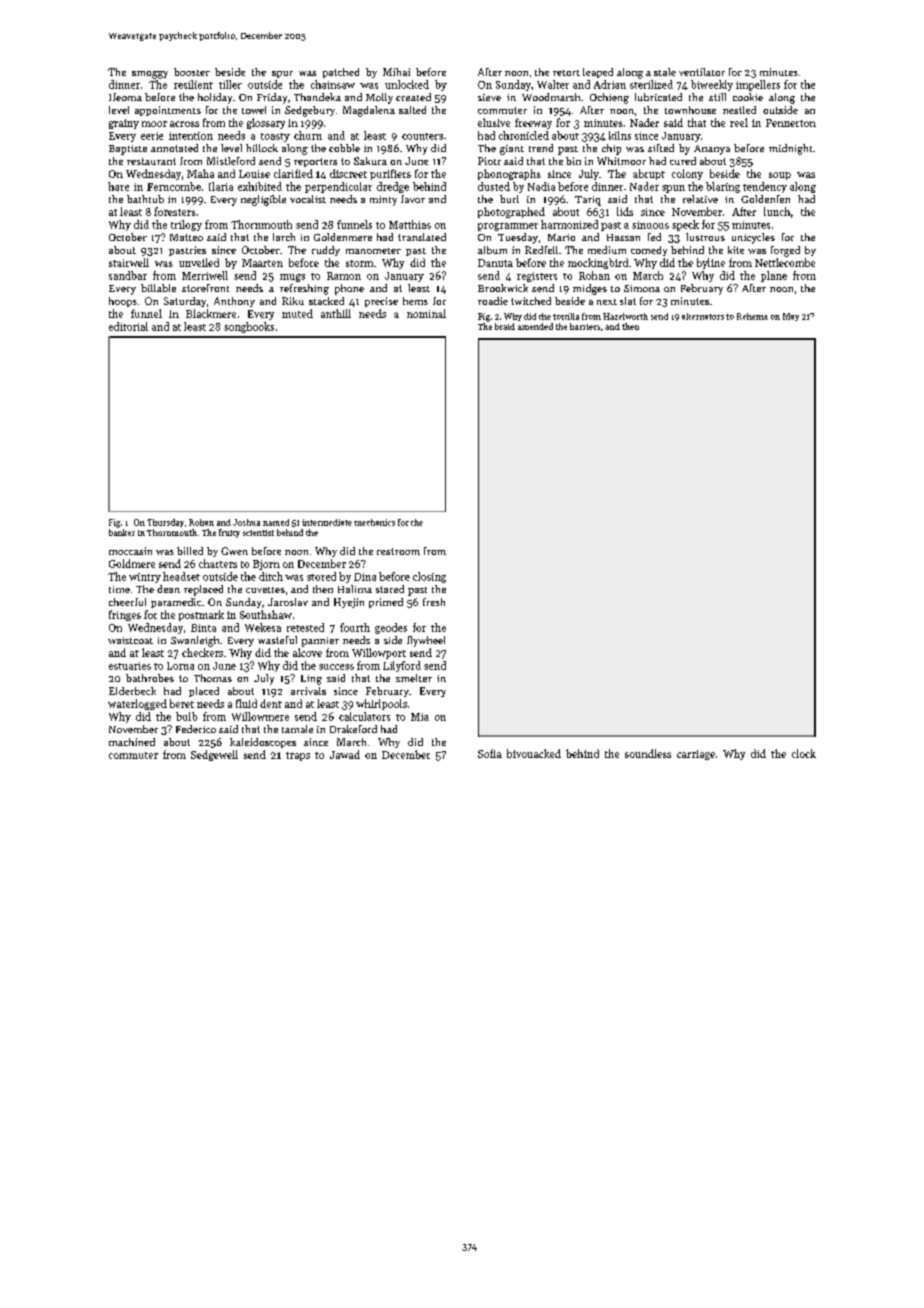  I want to click on reel, so click(739, 122).
